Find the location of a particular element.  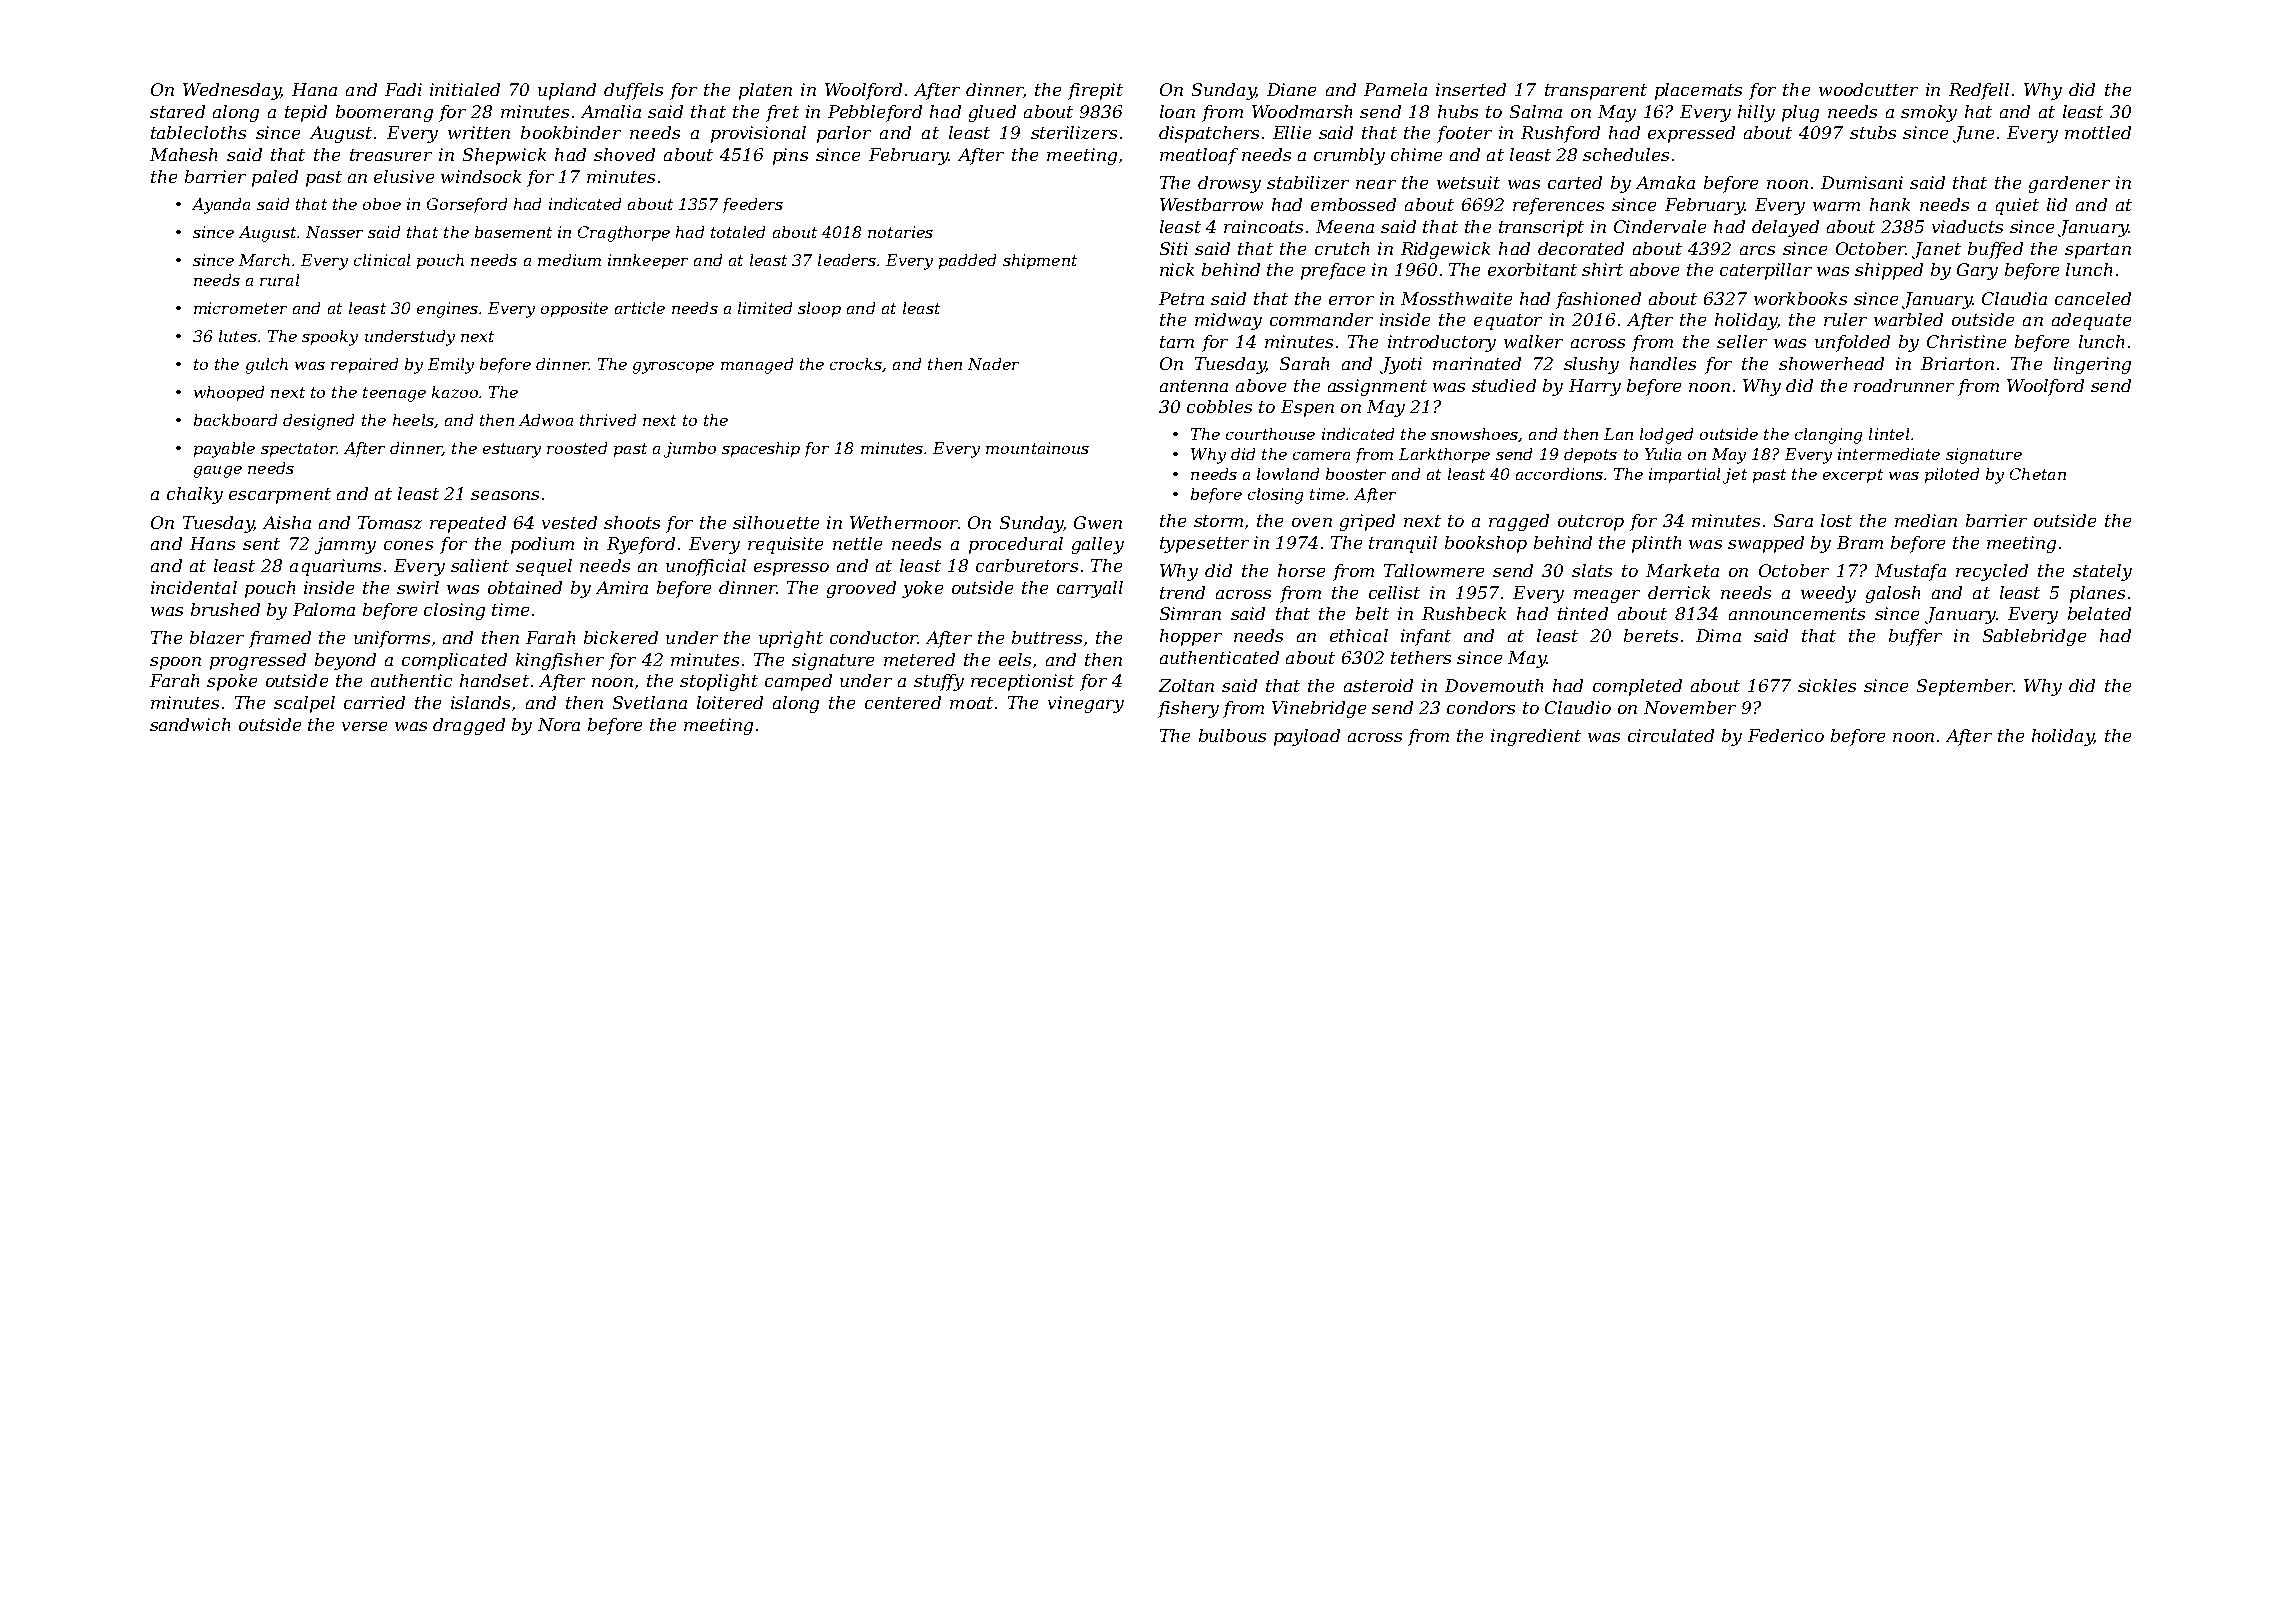

estuary is located at coordinates (512, 450).
